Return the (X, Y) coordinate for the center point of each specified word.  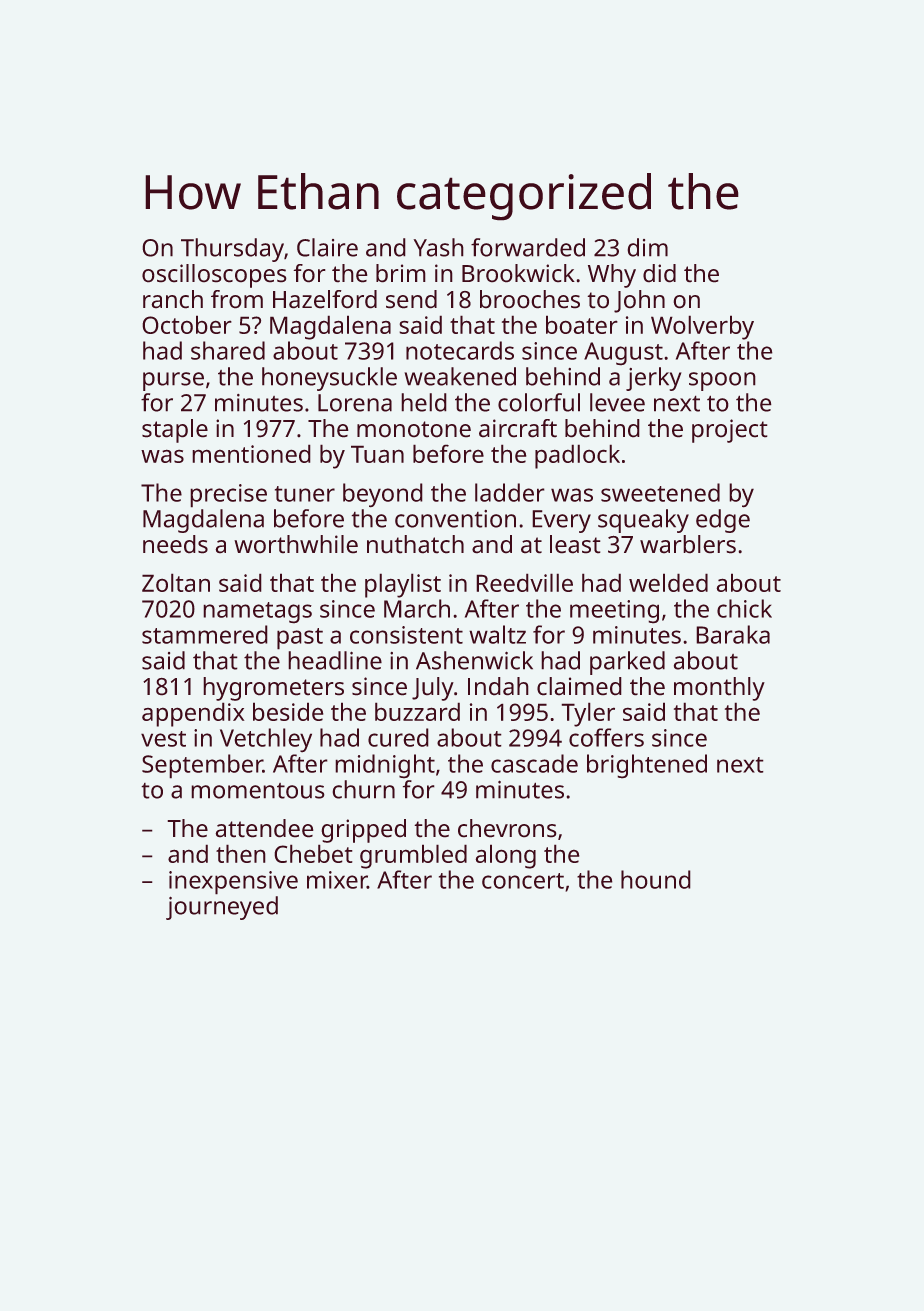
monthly (719, 689)
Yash (438, 247)
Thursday (232, 250)
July (433, 689)
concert (523, 881)
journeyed (222, 908)
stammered (205, 634)
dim (647, 247)
